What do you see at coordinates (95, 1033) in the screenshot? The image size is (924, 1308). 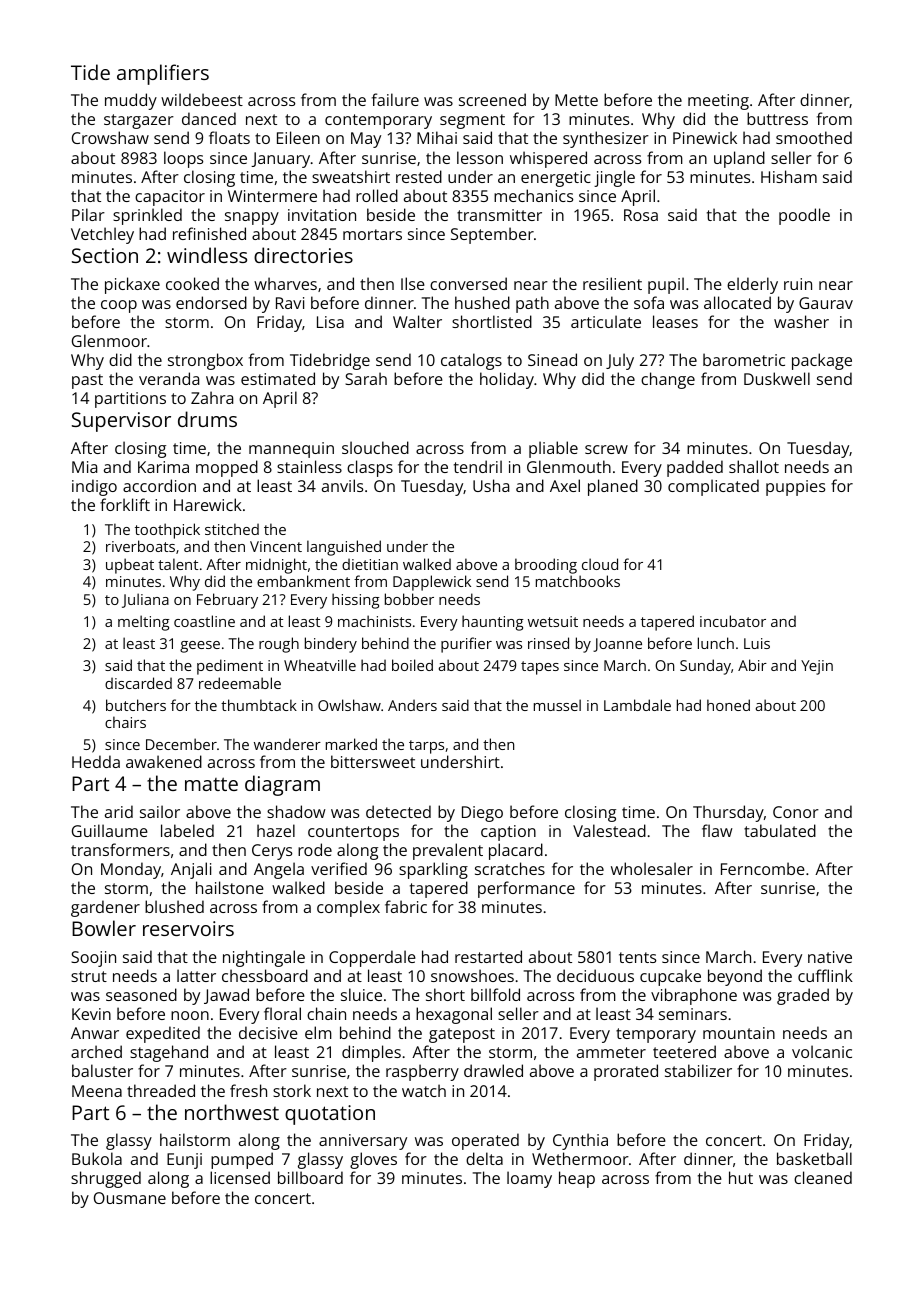 I see `Anwar` at bounding box center [95, 1033].
